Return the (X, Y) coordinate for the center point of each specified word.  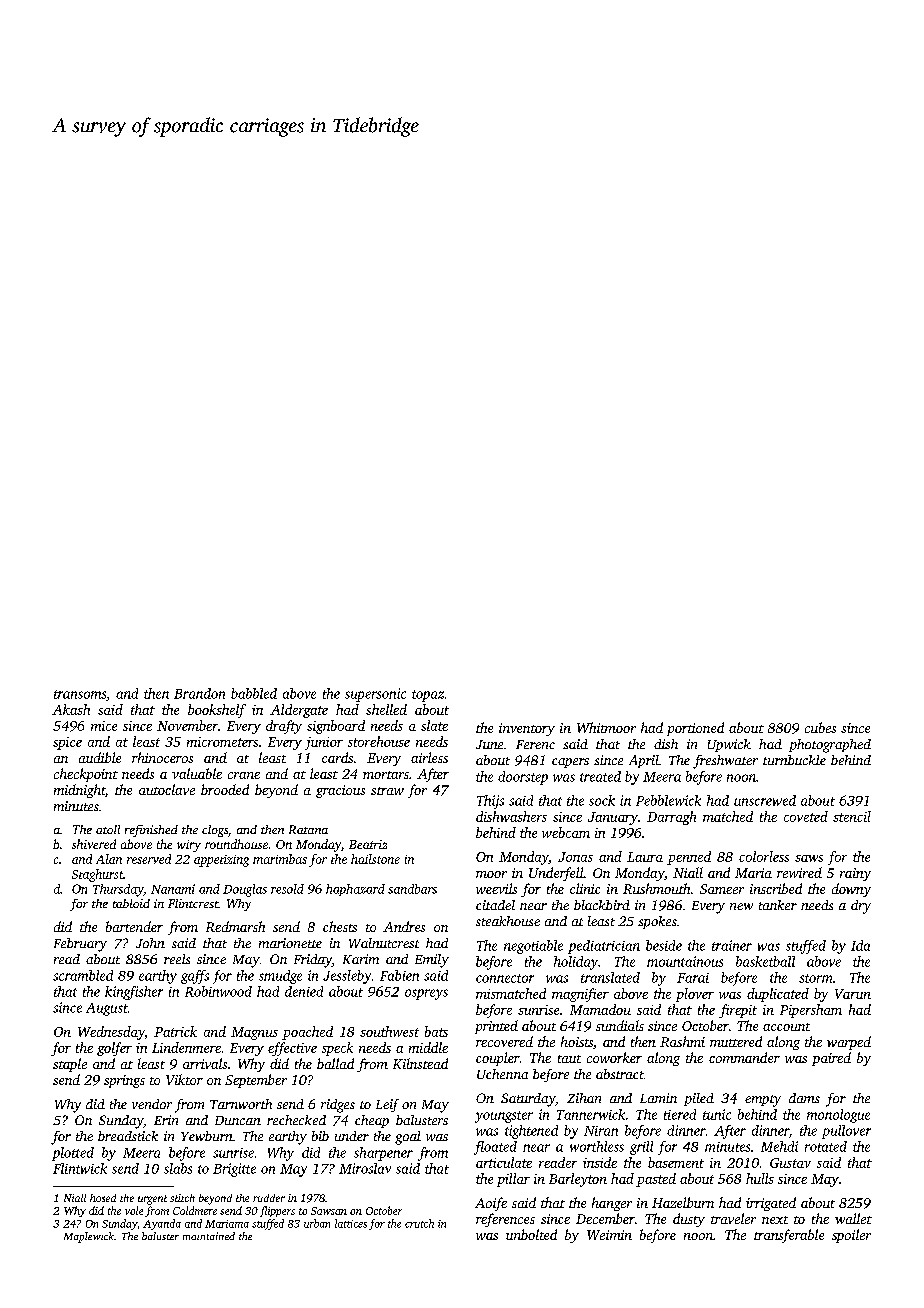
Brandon (199, 693)
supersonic (375, 695)
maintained (209, 1236)
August (107, 1009)
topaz (428, 696)
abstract (620, 1074)
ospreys (426, 994)
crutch (419, 1223)
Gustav (790, 1163)
